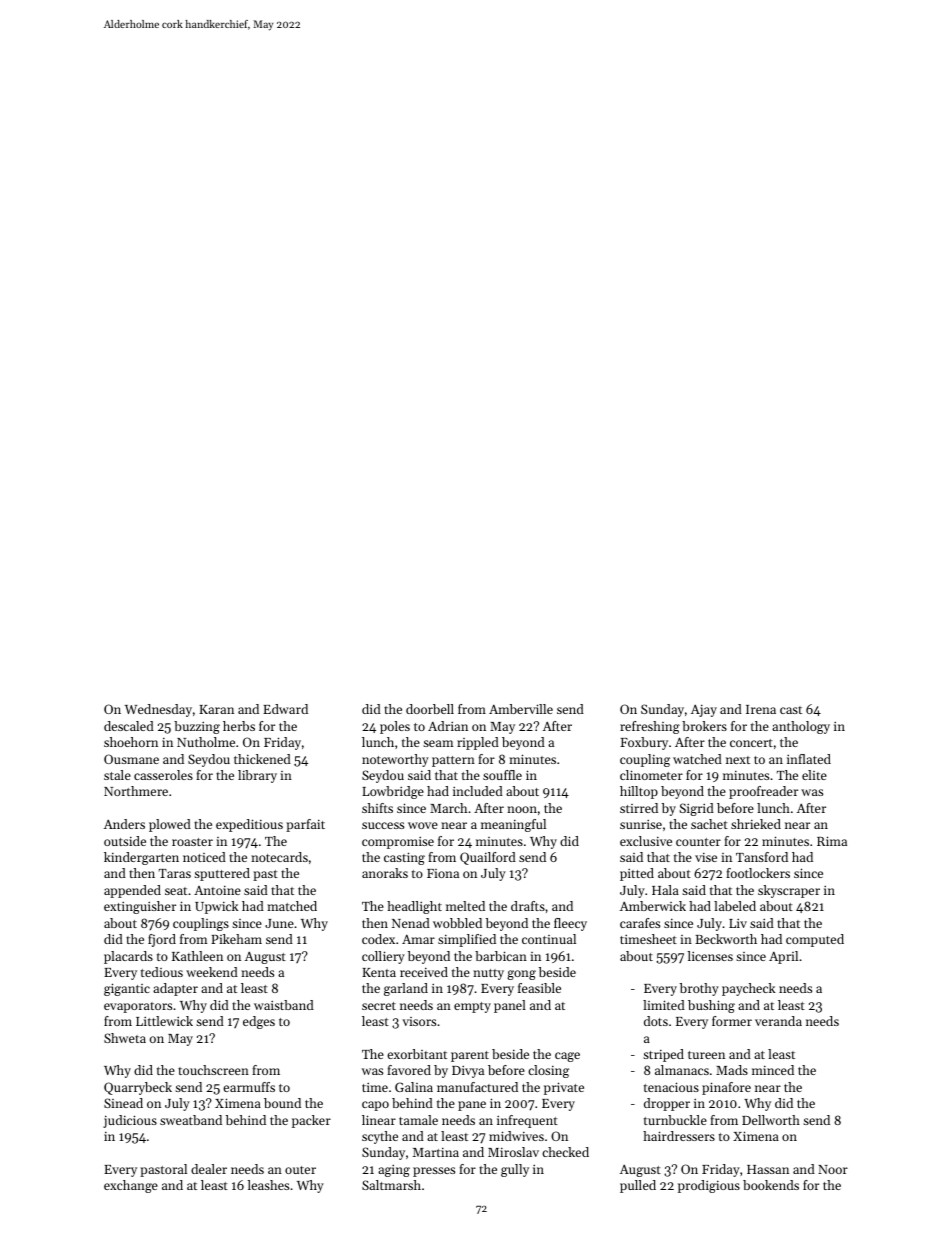  What do you see at coordinates (697, 759) in the document?
I see `watched` at bounding box center [697, 759].
